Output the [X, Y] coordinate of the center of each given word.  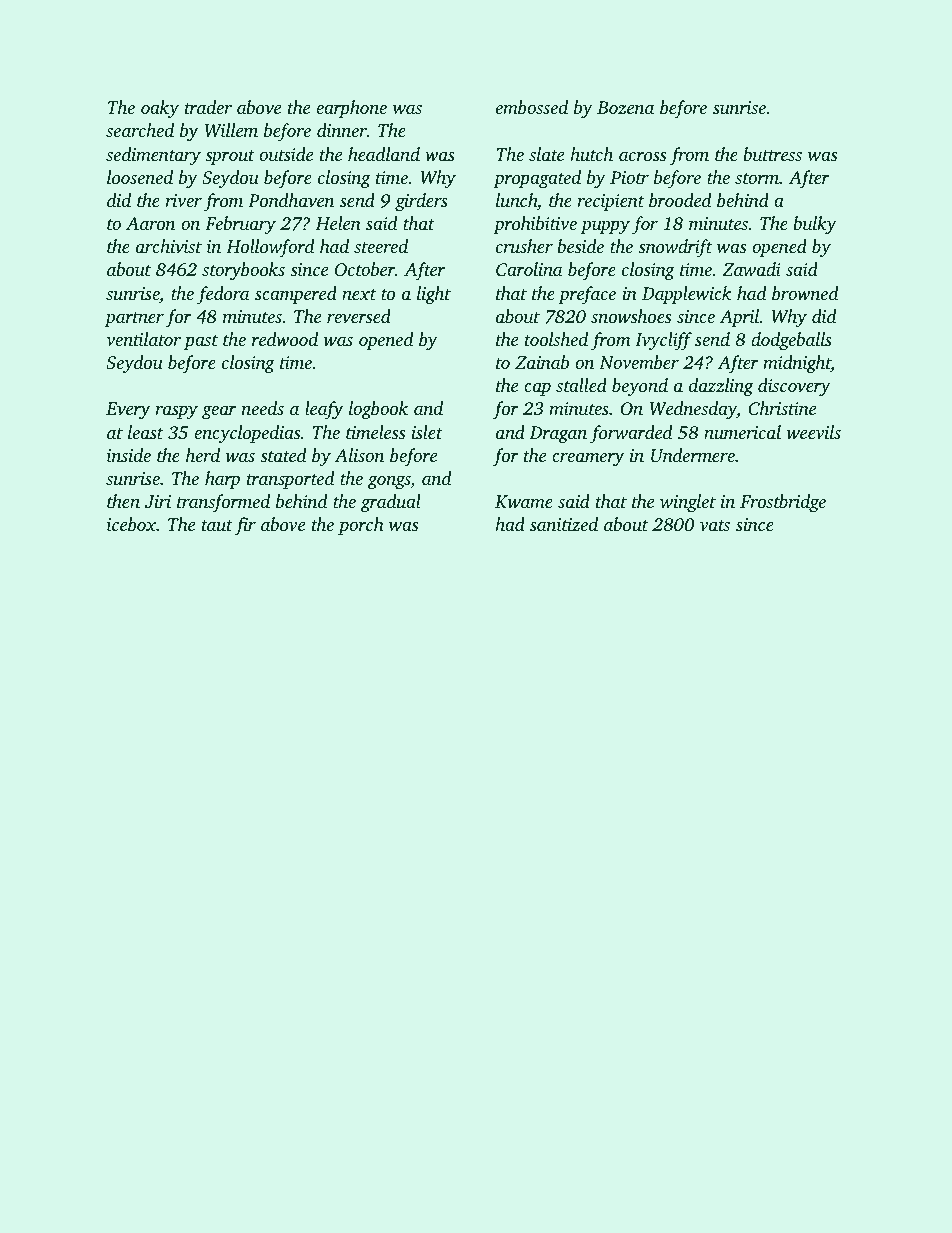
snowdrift [675, 248]
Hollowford [270, 248]
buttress [772, 154]
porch [361, 526]
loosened [140, 177]
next [359, 294]
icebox [132, 524]
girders [421, 202]
